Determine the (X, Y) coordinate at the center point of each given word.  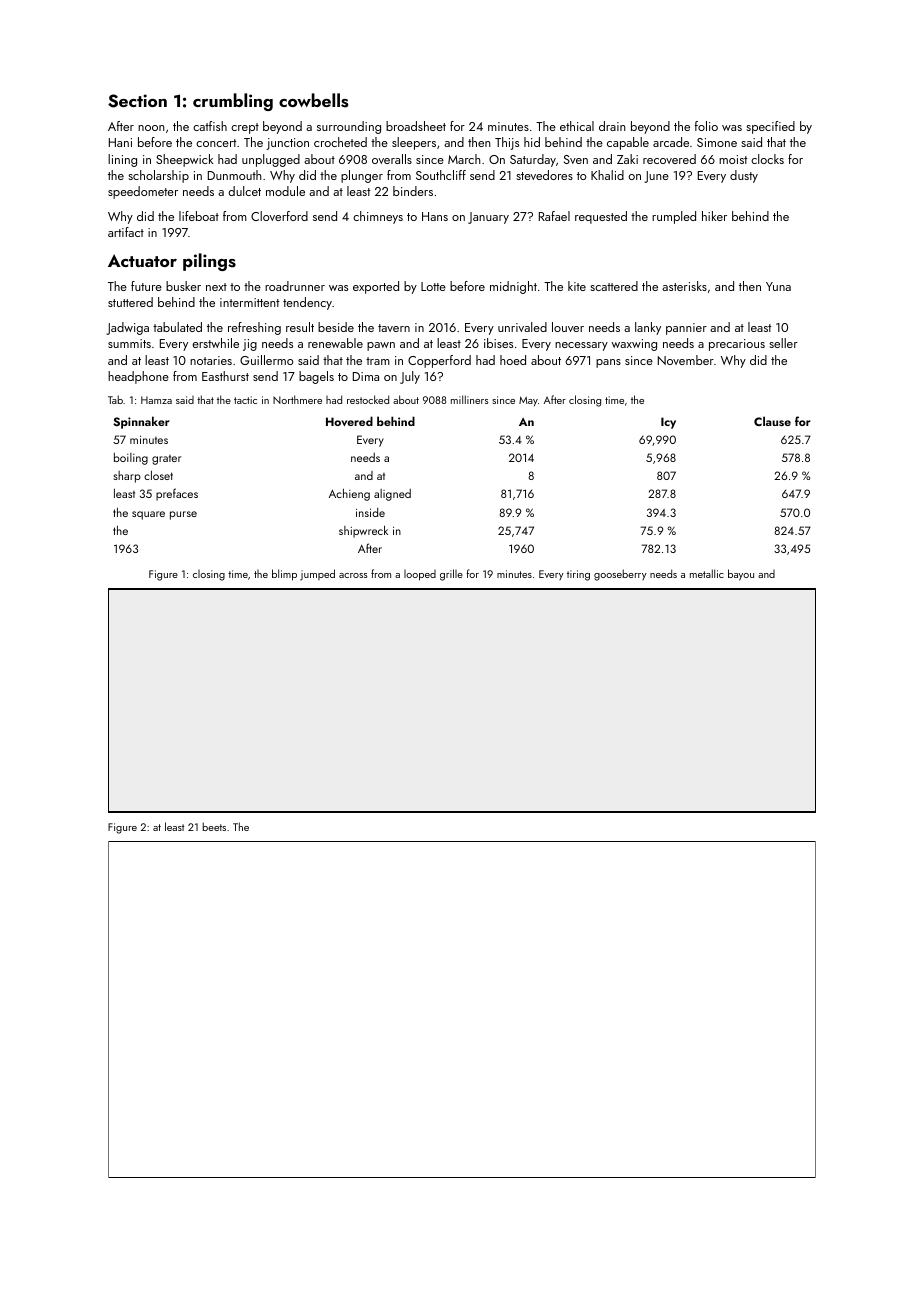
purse (183, 515)
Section (137, 101)
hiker (714, 216)
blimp (284, 575)
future (146, 286)
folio (706, 126)
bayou (741, 575)
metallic (706, 573)
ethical (577, 126)
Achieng (349, 494)
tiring (578, 575)
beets (214, 826)
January (488, 218)
